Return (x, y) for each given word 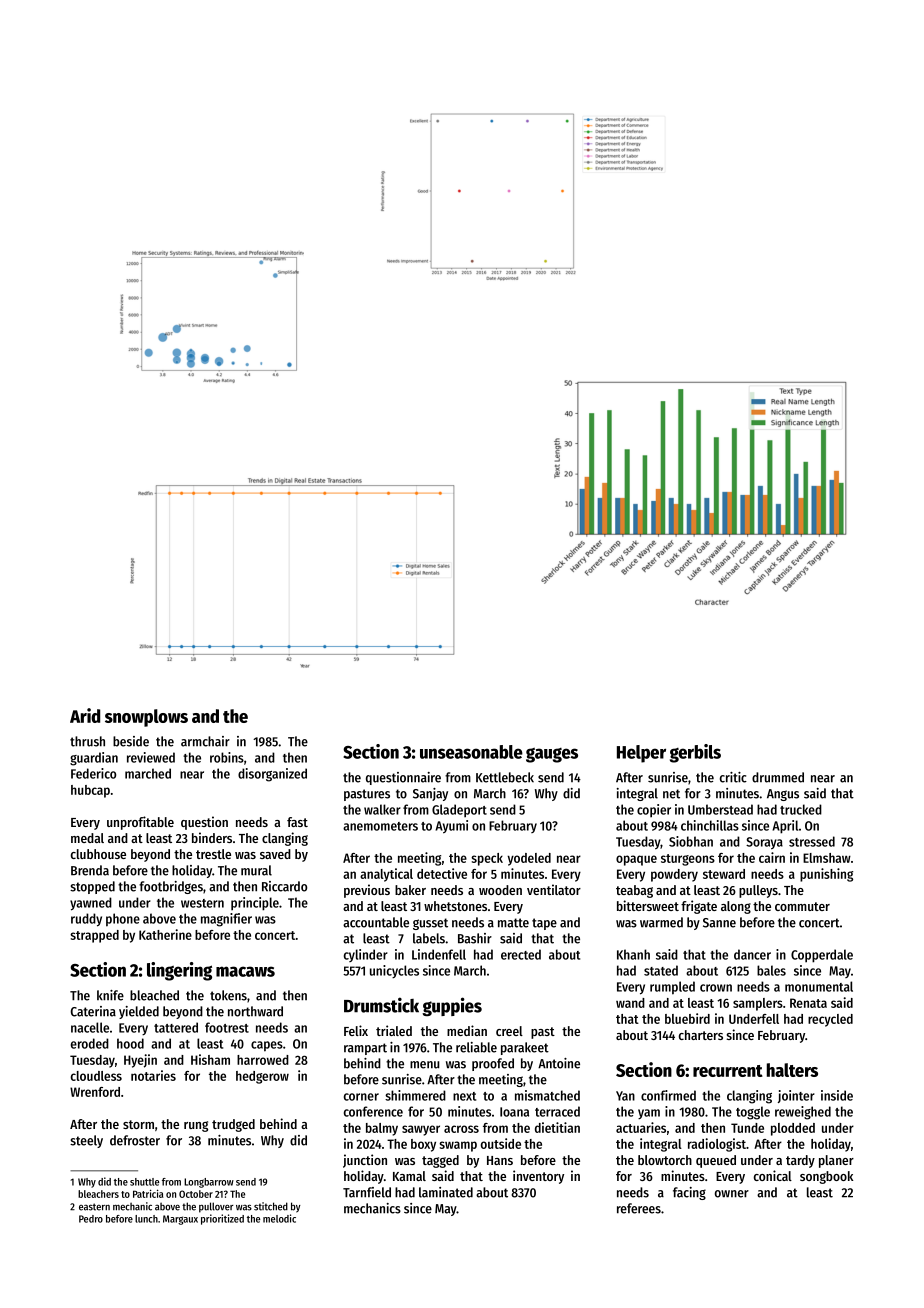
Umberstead (720, 809)
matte (513, 923)
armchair (205, 741)
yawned (91, 904)
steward (724, 874)
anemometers (380, 826)
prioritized (222, 1219)
